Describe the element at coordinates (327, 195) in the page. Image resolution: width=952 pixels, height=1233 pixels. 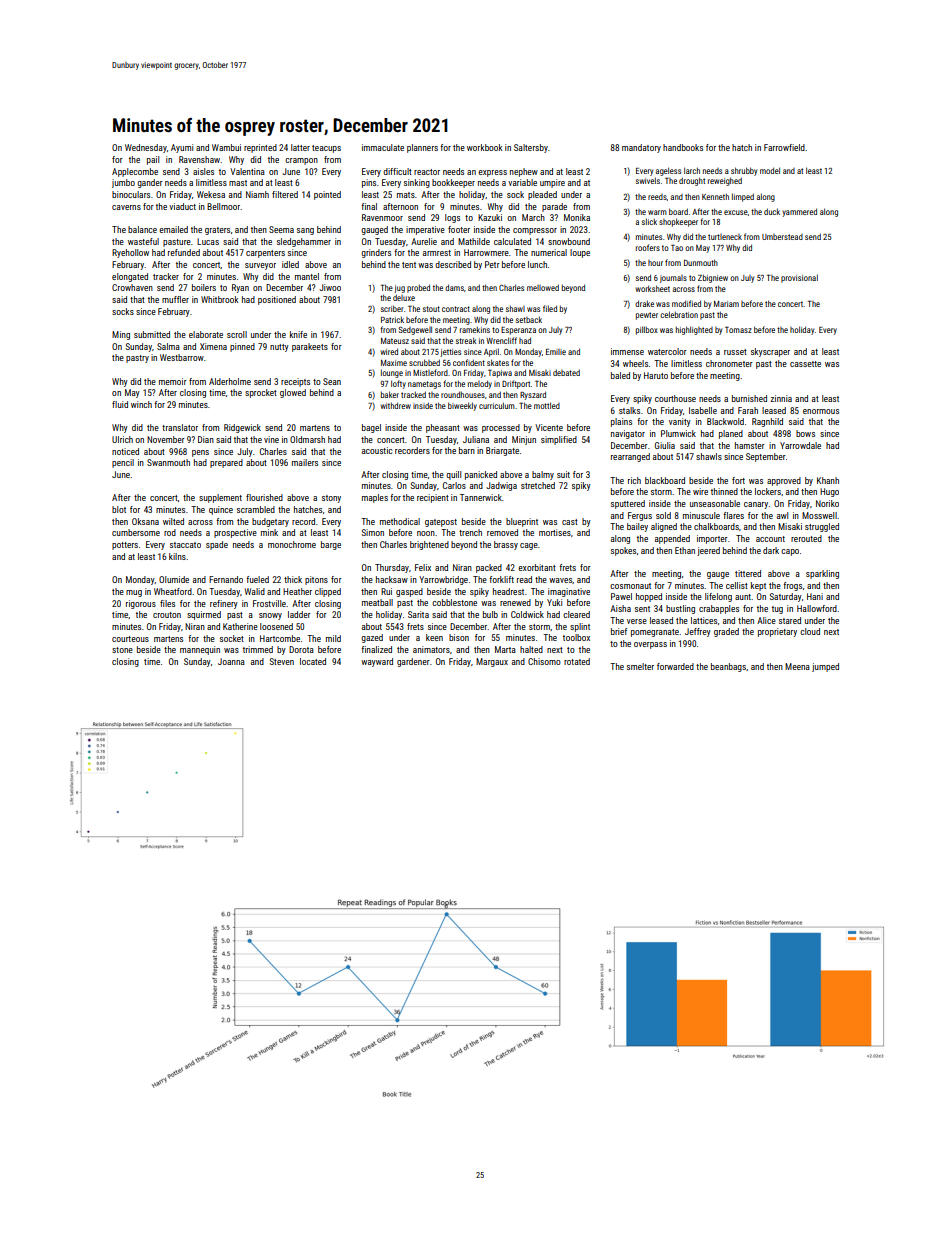
I see `pointed` at that location.
